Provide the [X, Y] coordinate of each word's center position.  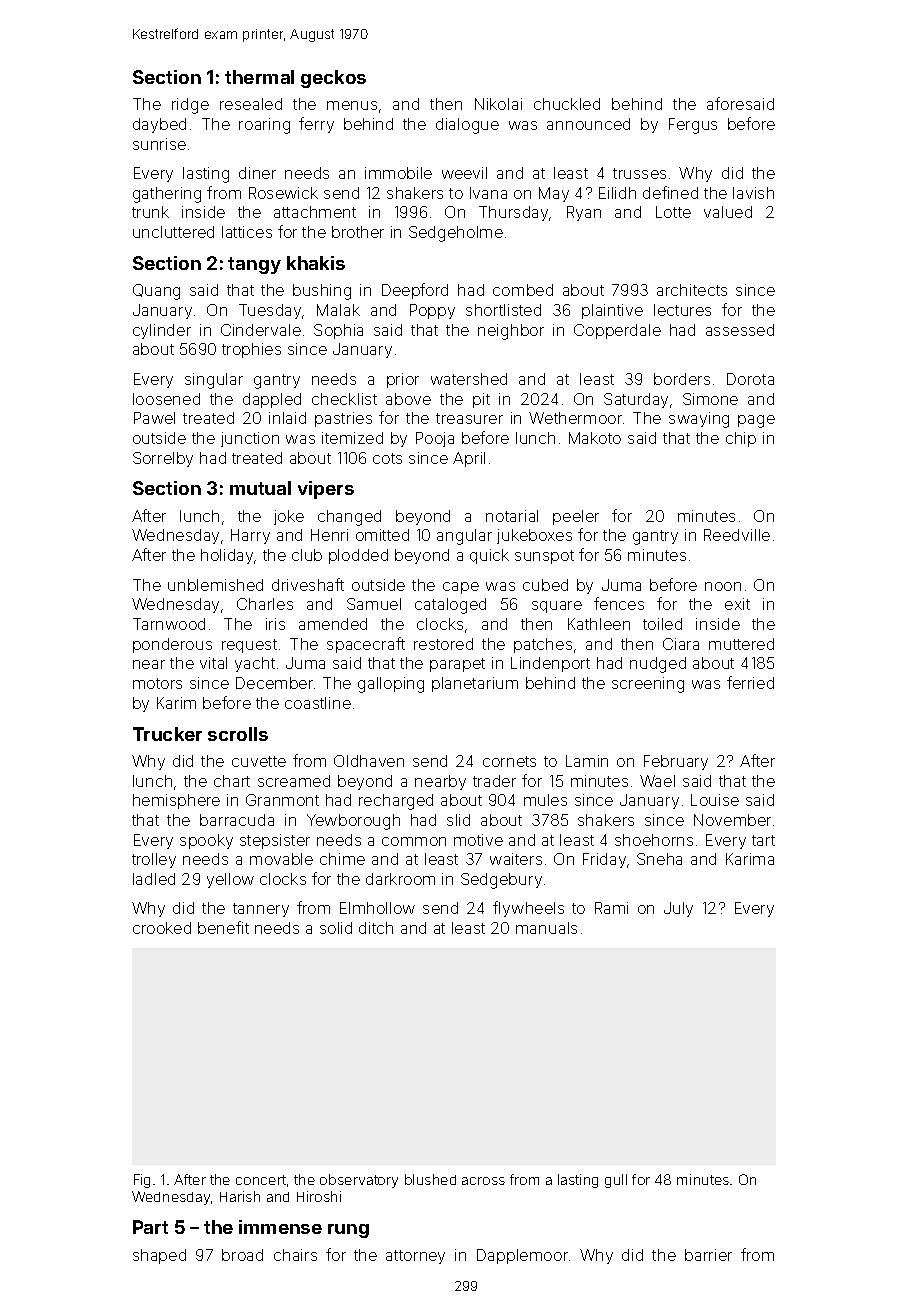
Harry [250, 536]
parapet [457, 665]
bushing [322, 292]
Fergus [693, 126]
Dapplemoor [522, 1256]
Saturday [636, 400]
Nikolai [498, 104]
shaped [159, 1256]
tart [763, 840]
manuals [546, 928]
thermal [259, 77]
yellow [230, 880]
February [676, 762]
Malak [338, 310]
